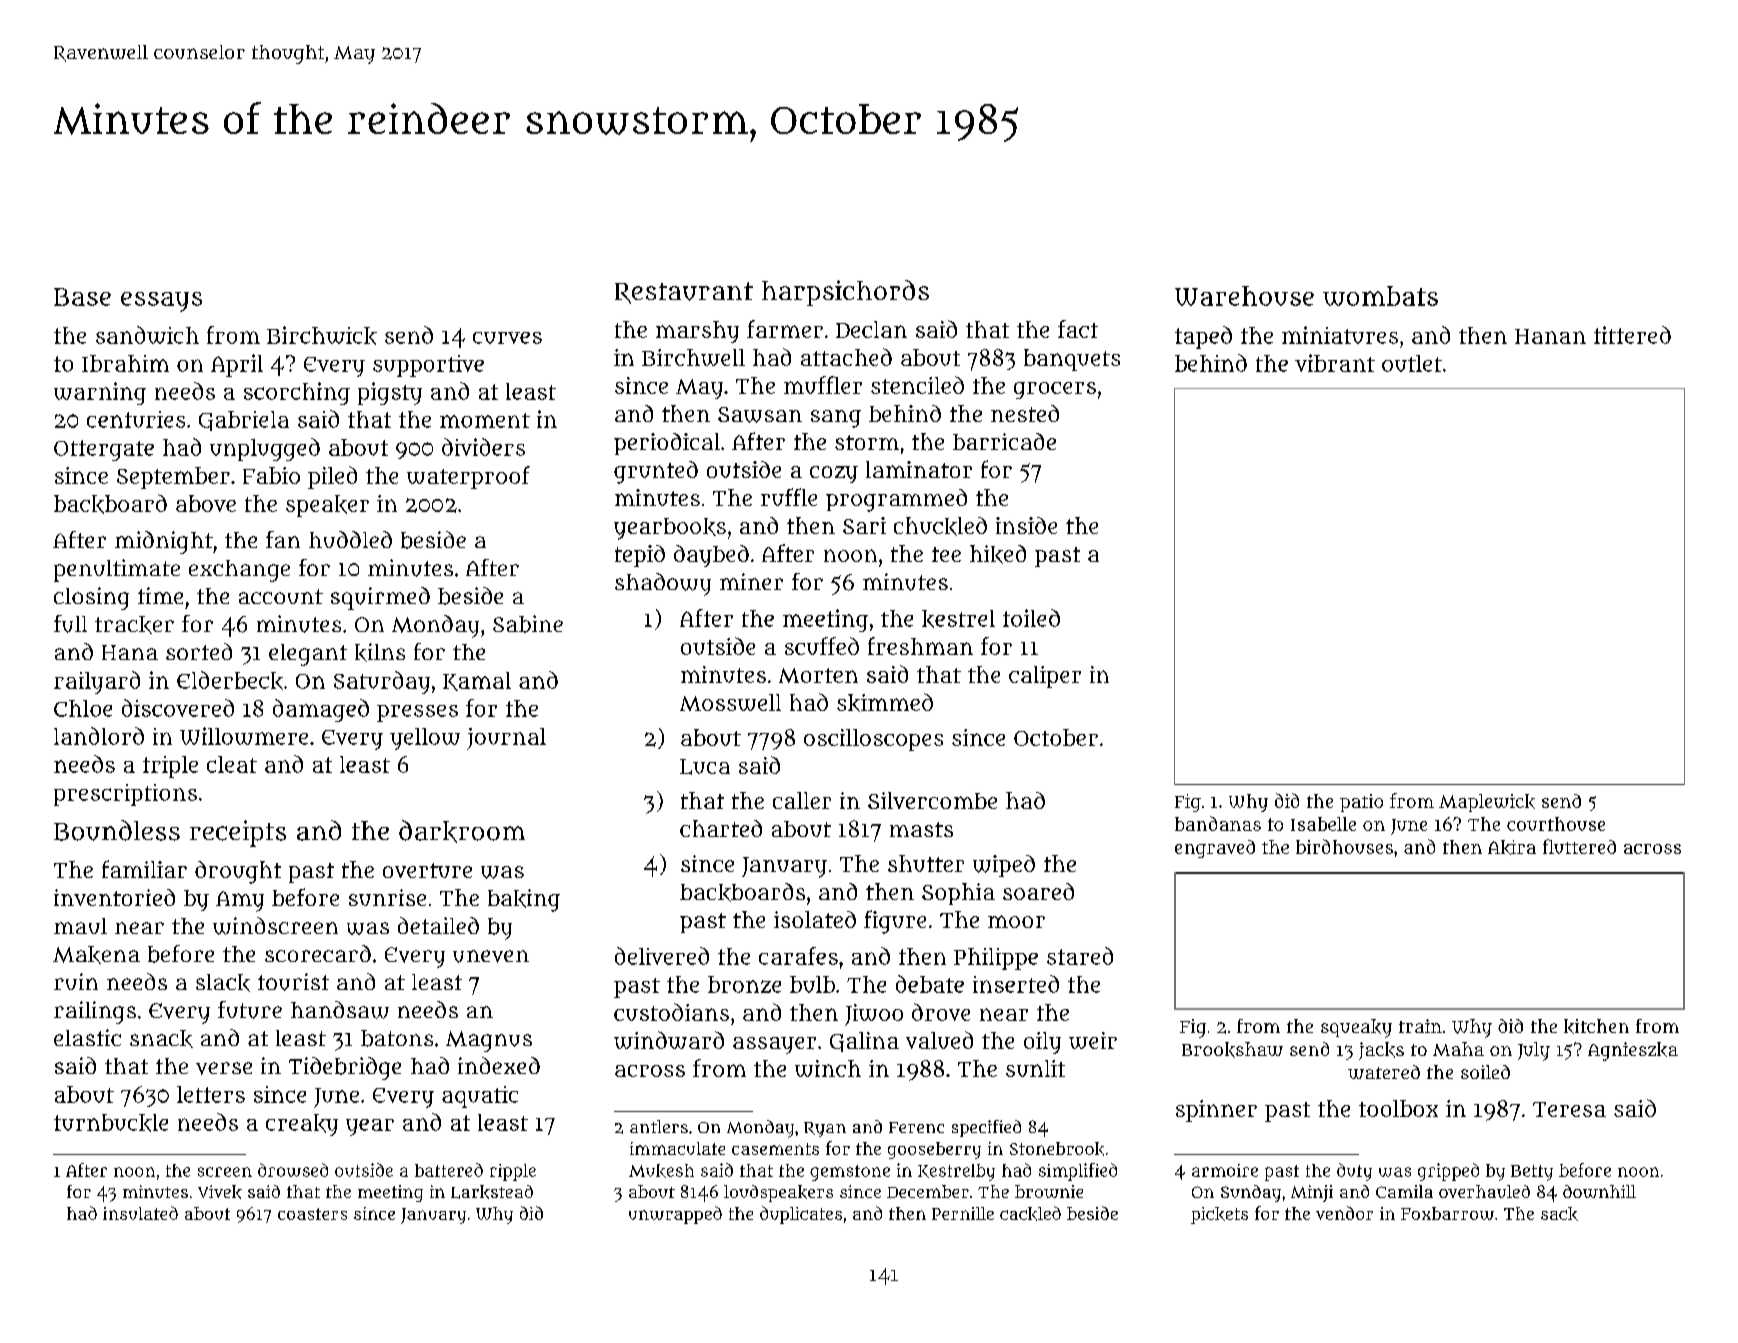 The height and width of the screenshot is (1343, 1738). I want to click on Warehouse, so click(1244, 296).
